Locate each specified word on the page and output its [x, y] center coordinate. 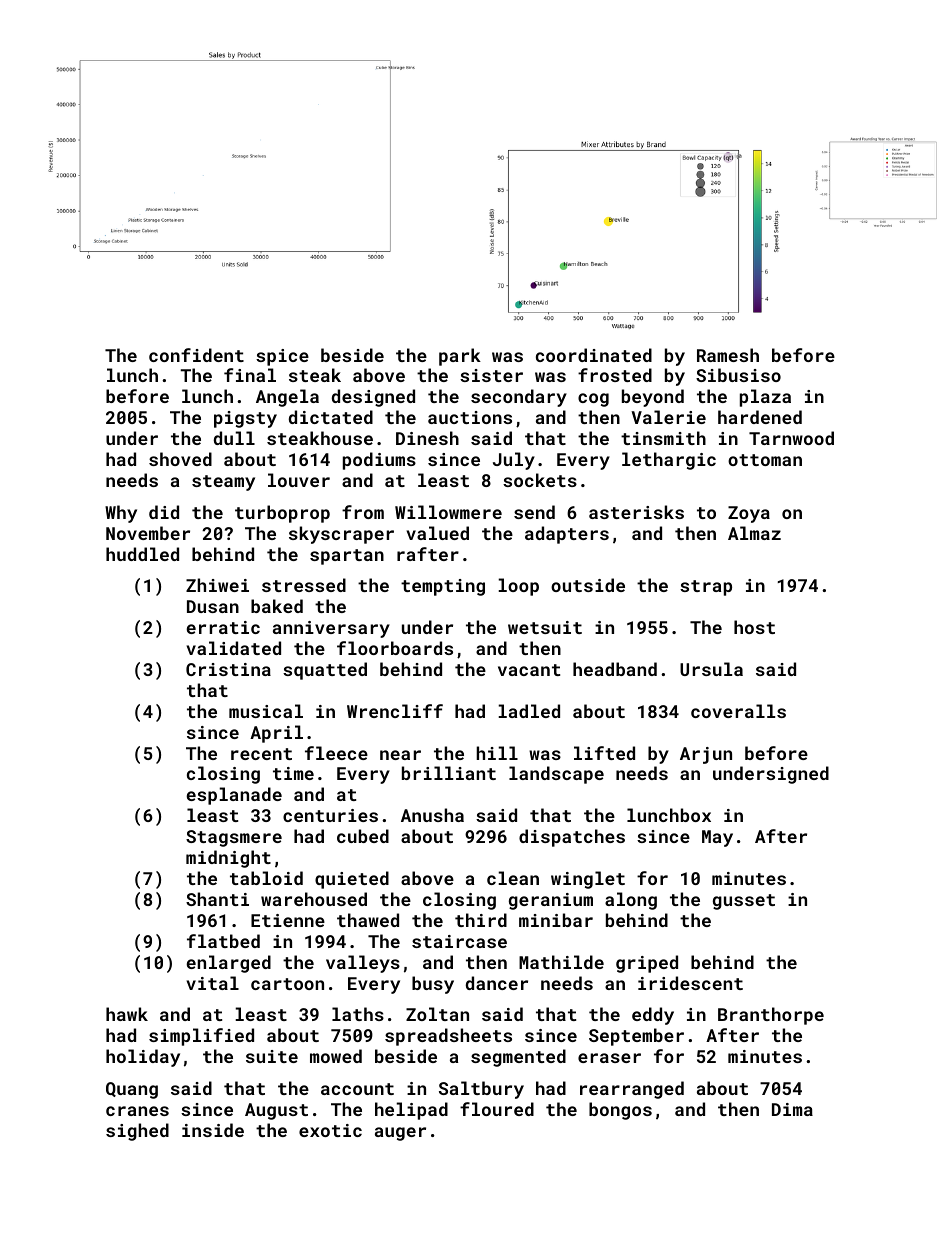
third [481, 920]
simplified [201, 1037]
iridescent [690, 983]
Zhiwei [217, 585]
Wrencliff [395, 711]
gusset [744, 902]
